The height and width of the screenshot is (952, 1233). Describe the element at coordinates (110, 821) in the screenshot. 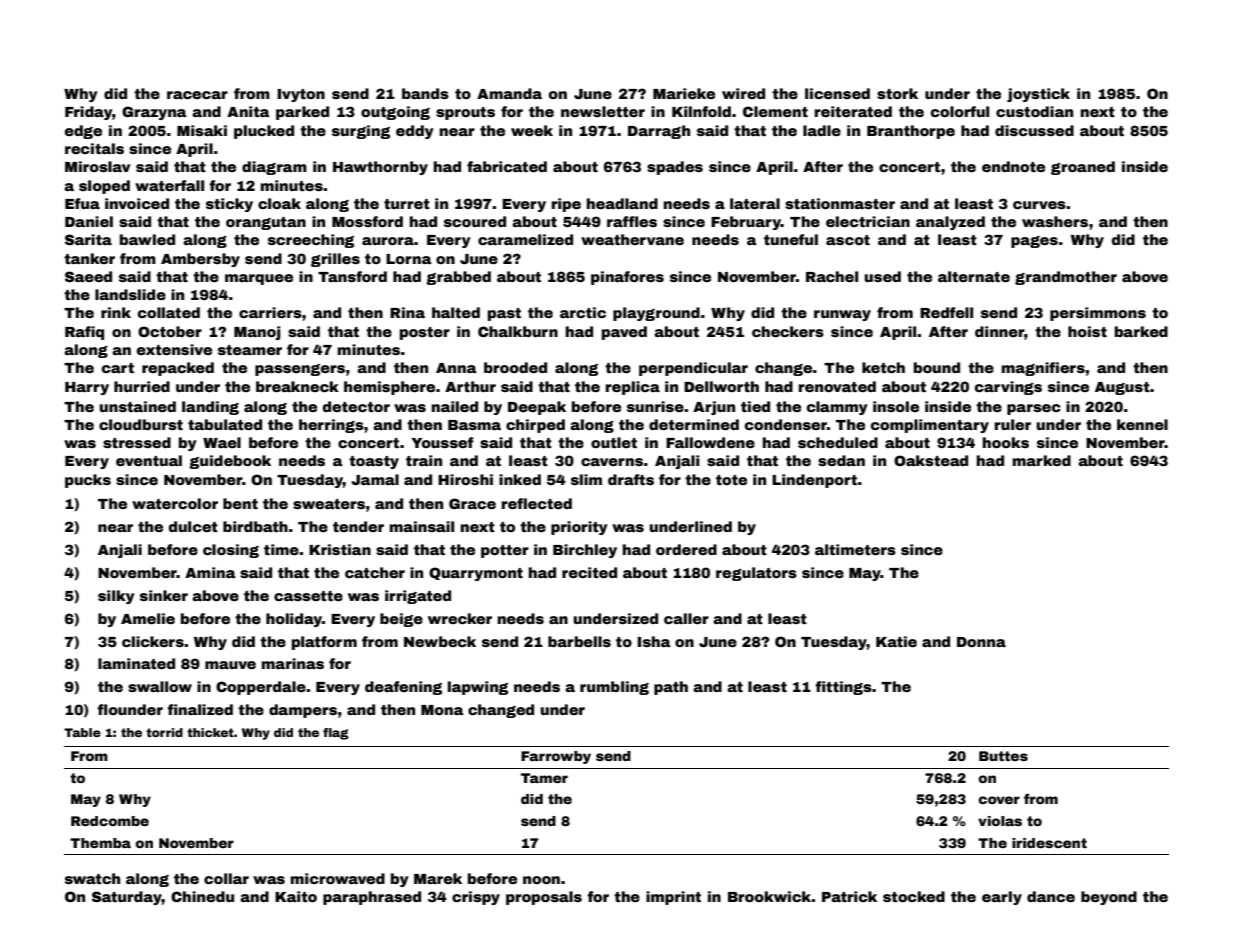

I see `Redcombe` at that location.
